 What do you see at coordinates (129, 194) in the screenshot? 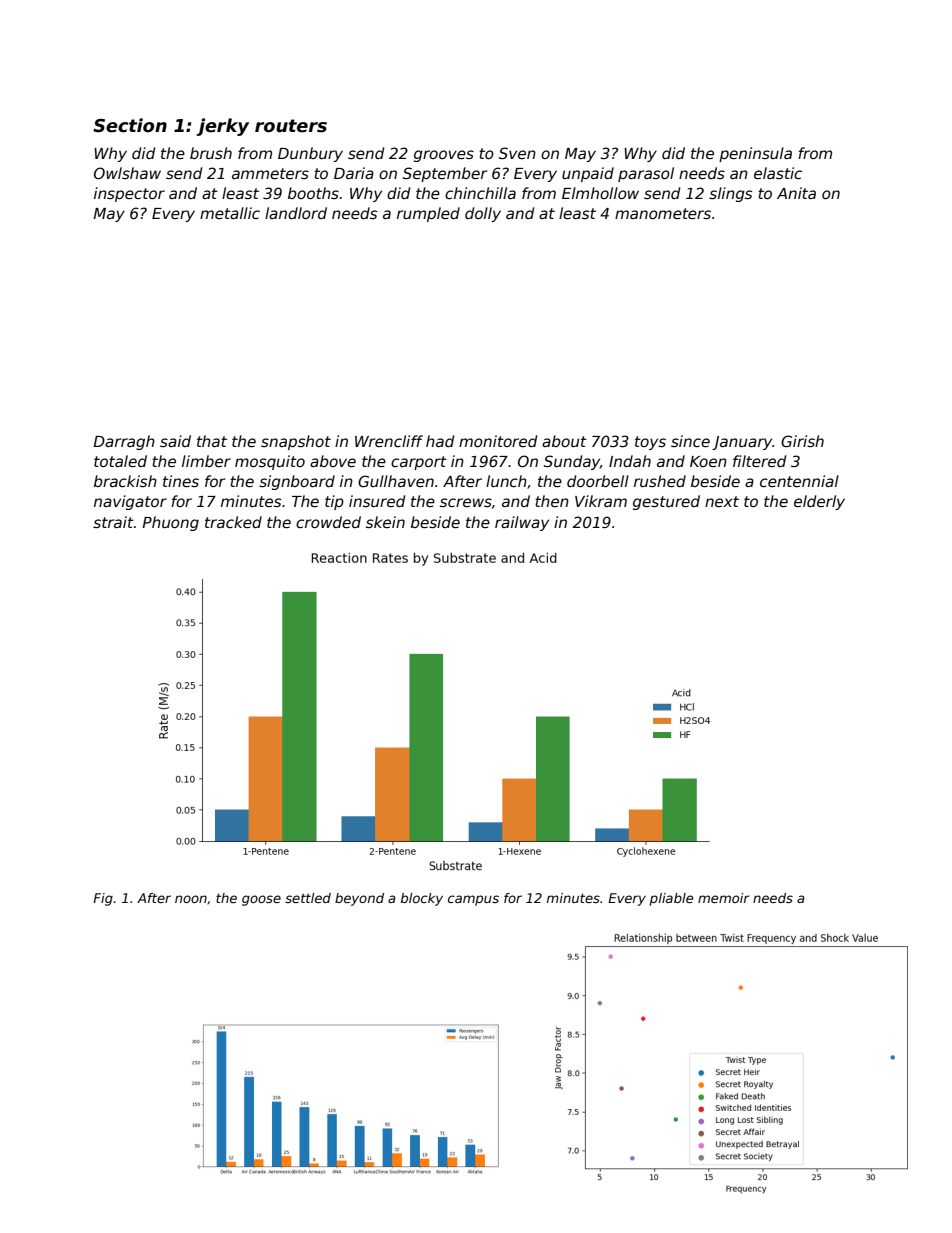
I see `inspector` at bounding box center [129, 194].
